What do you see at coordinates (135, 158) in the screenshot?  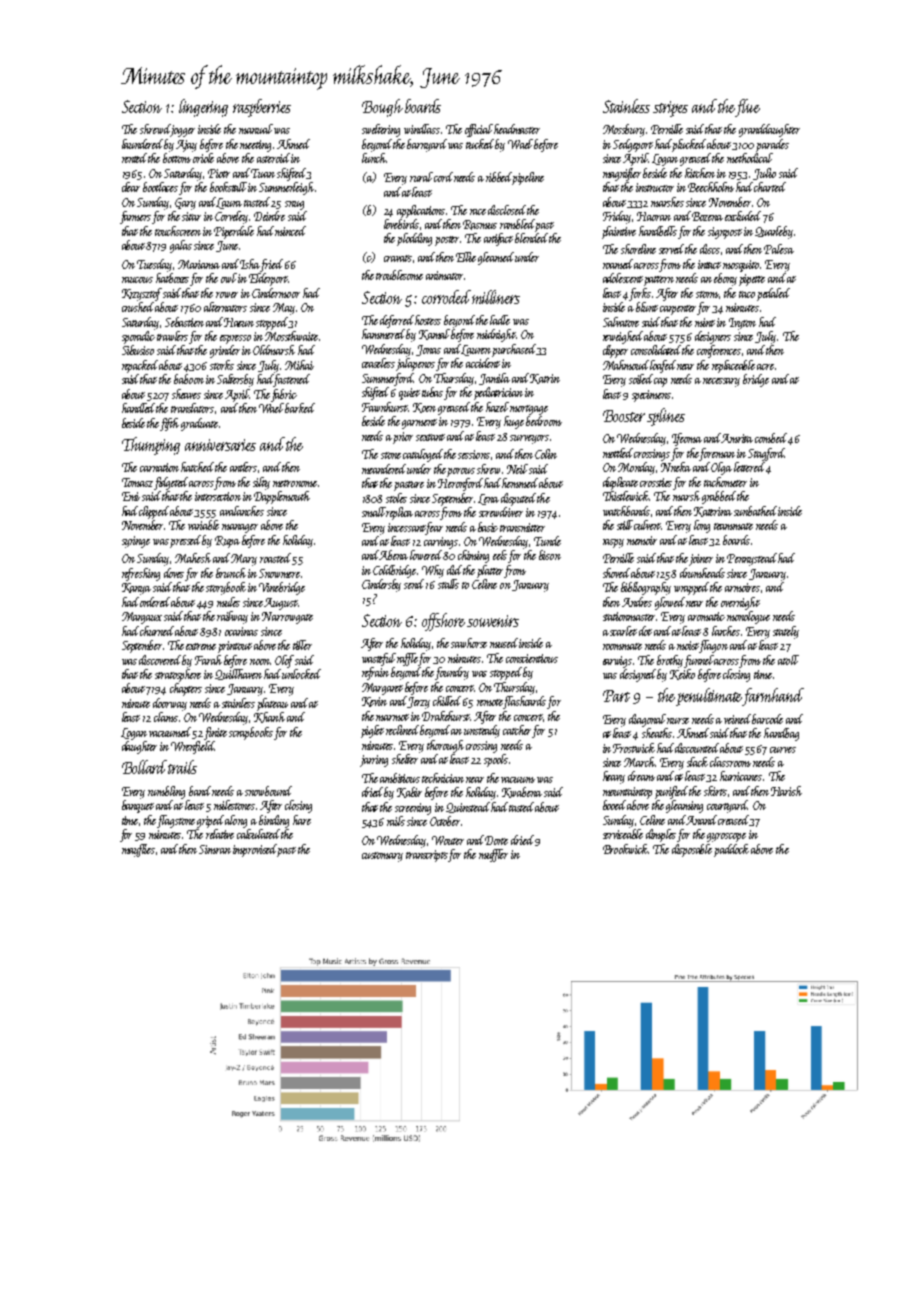 I see `rented` at bounding box center [135, 158].
